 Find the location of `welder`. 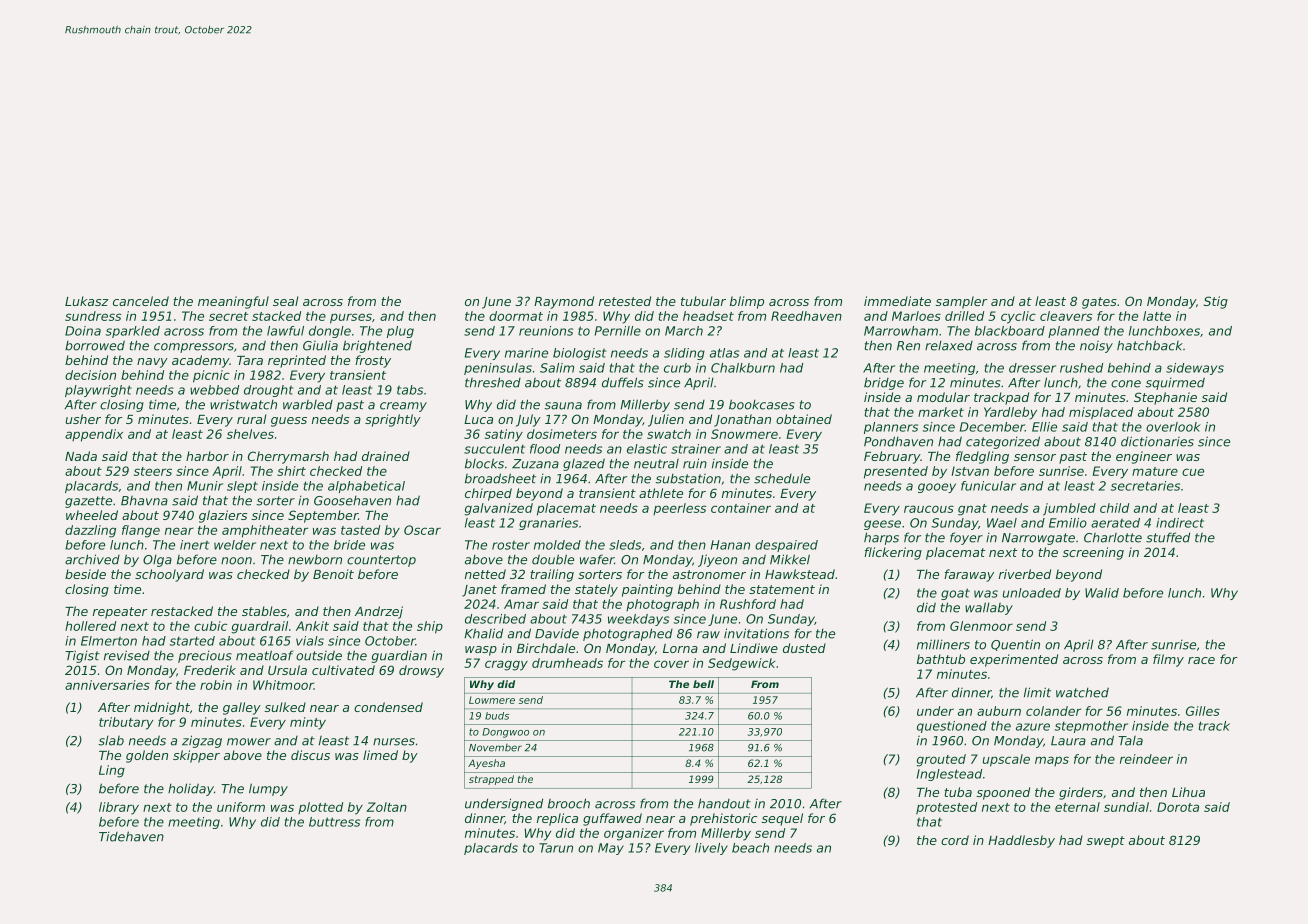

welder is located at coordinates (235, 545).
